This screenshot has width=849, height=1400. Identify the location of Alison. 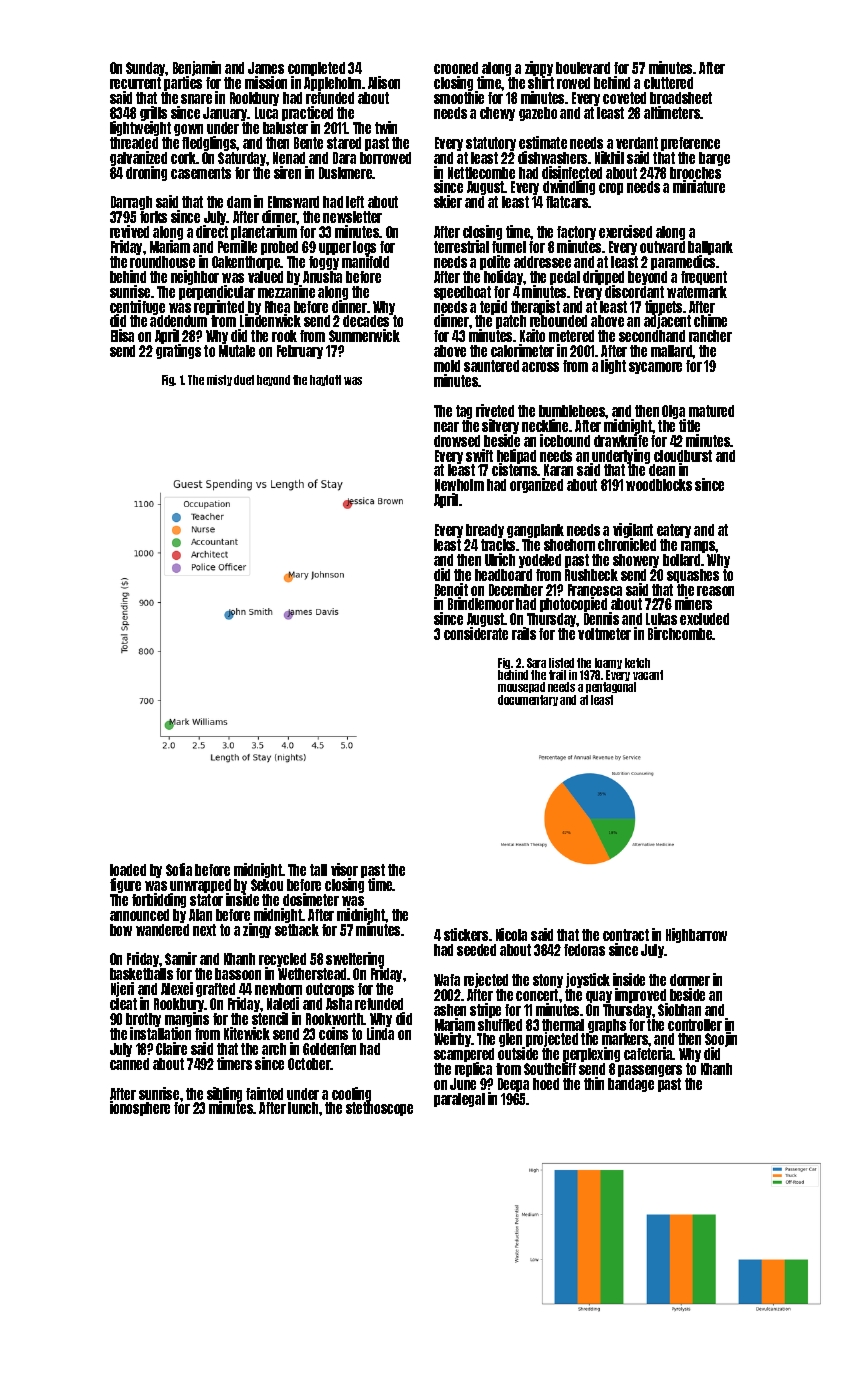
(384, 82).
